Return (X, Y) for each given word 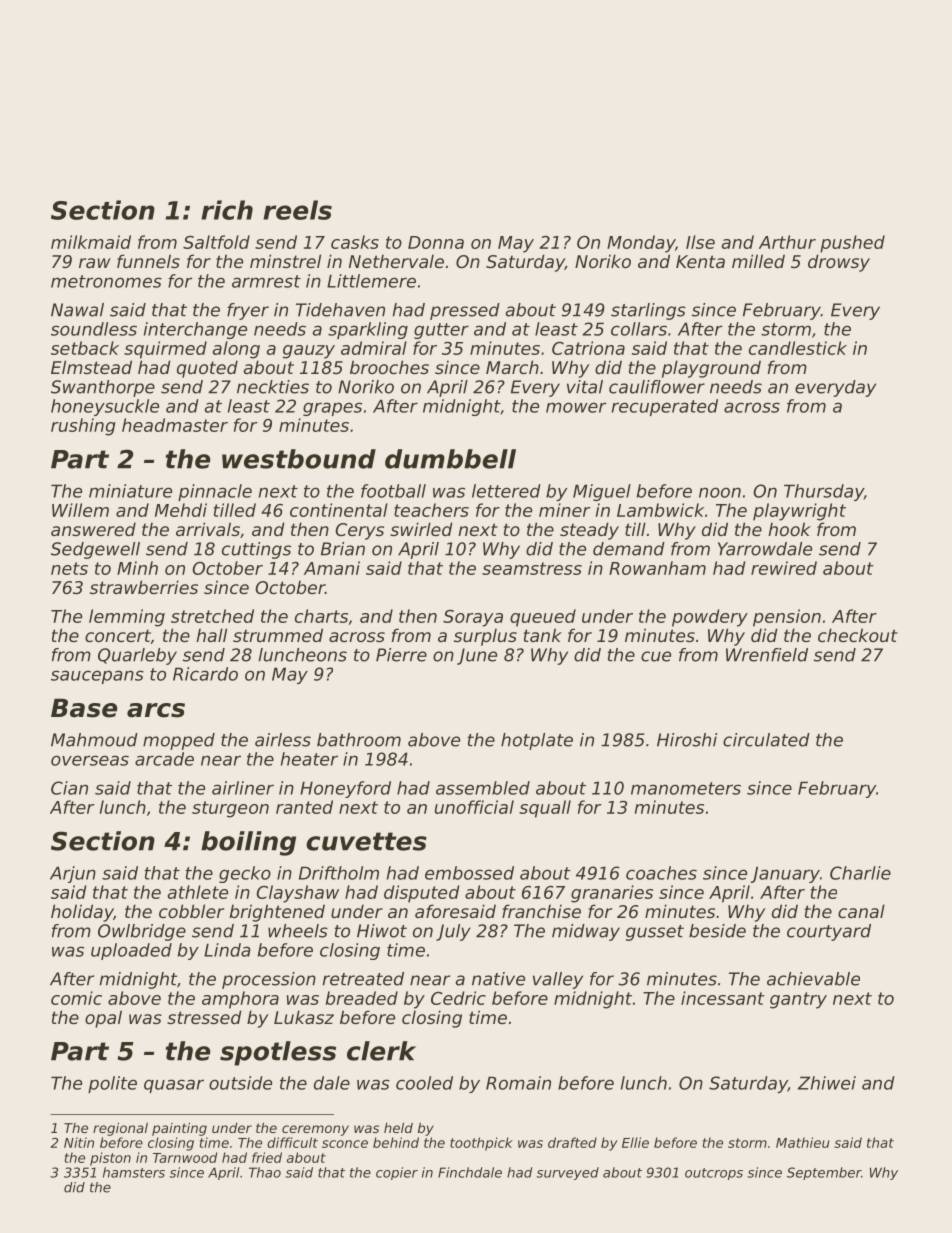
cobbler (191, 911)
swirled (421, 529)
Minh (137, 568)
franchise (541, 911)
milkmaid (91, 242)
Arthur (787, 242)
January (785, 874)
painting (179, 1129)
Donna (436, 242)
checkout (858, 635)
